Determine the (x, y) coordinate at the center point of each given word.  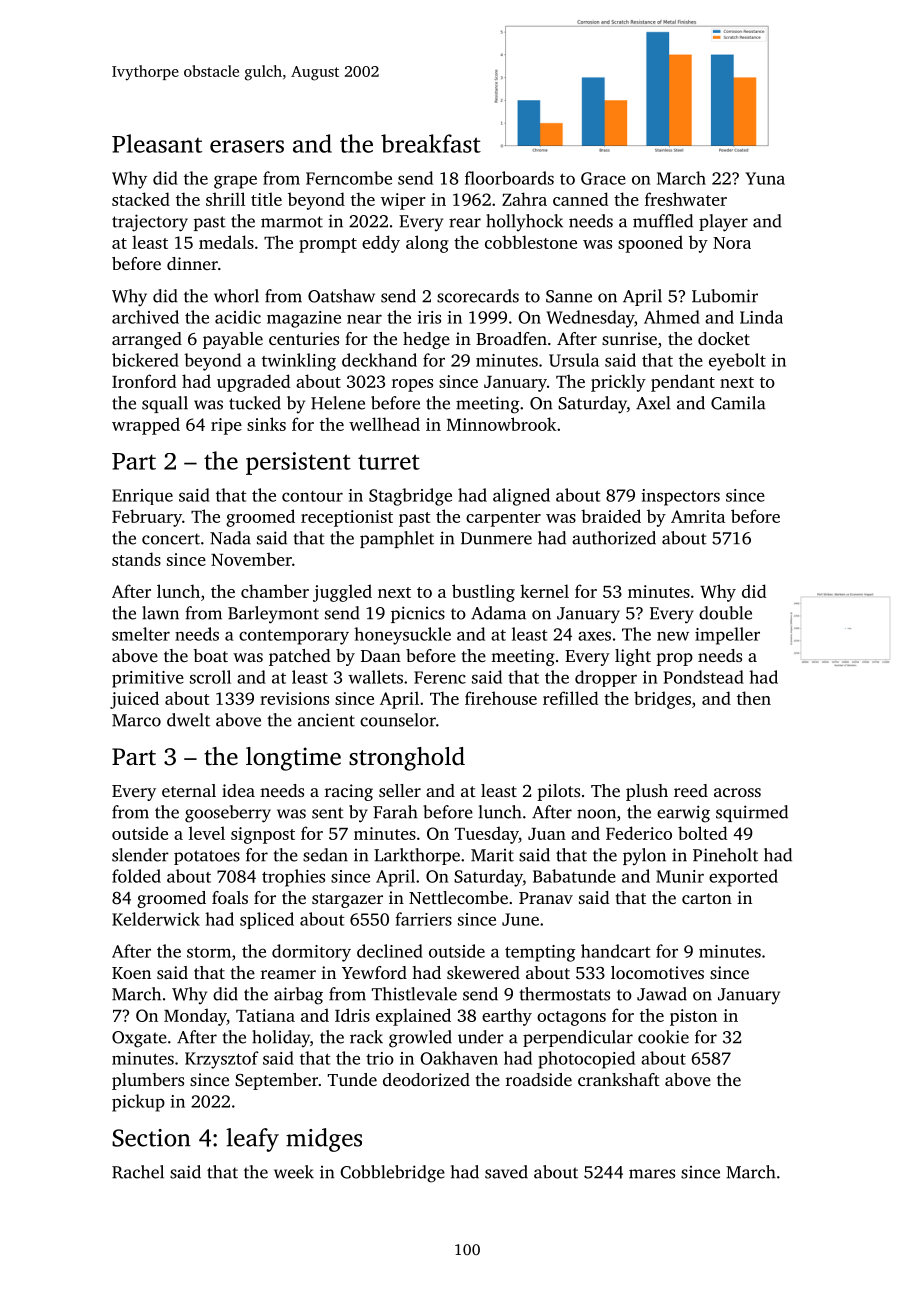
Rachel (138, 1172)
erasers (247, 146)
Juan (547, 834)
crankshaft (619, 1079)
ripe (226, 426)
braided (611, 516)
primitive (148, 679)
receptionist (347, 518)
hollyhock (524, 222)
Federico (639, 833)
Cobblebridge (392, 1174)
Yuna (765, 178)
